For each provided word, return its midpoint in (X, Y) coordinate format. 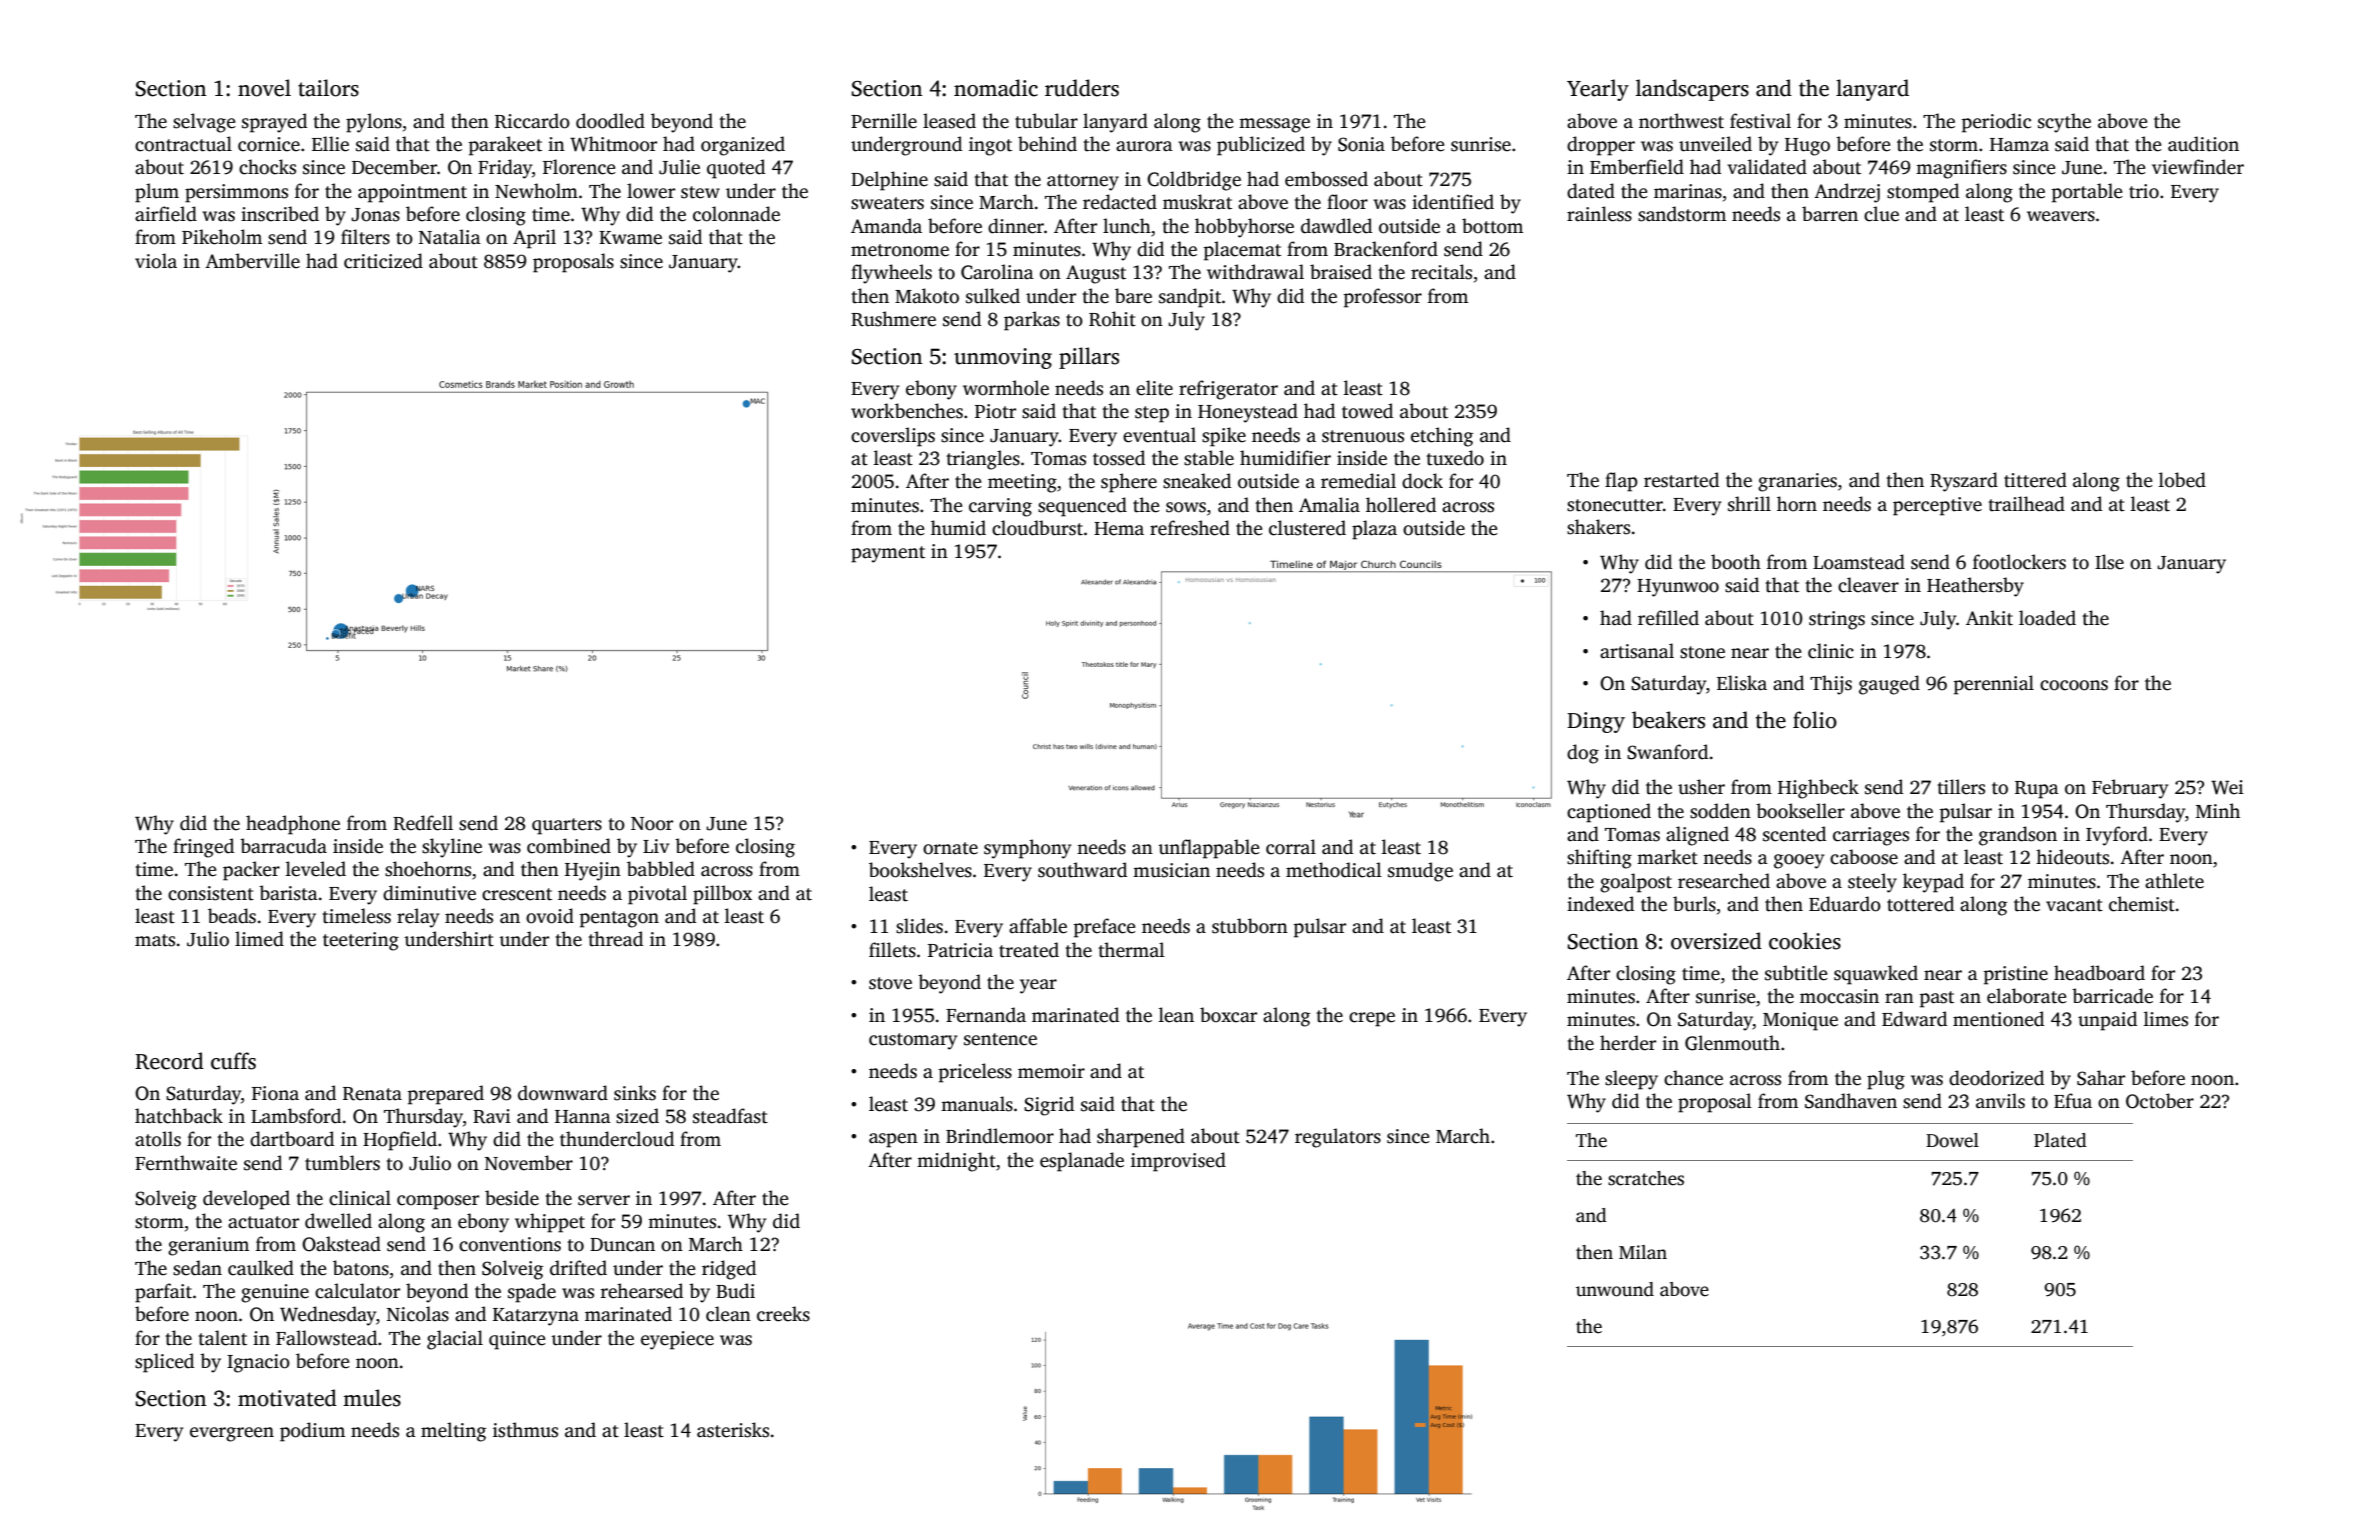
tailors (328, 88)
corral (1291, 847)
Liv (656, 846)
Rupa (2037, 790)
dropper (1601, 146)
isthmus (525, 1430)
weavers (2061, 216)
